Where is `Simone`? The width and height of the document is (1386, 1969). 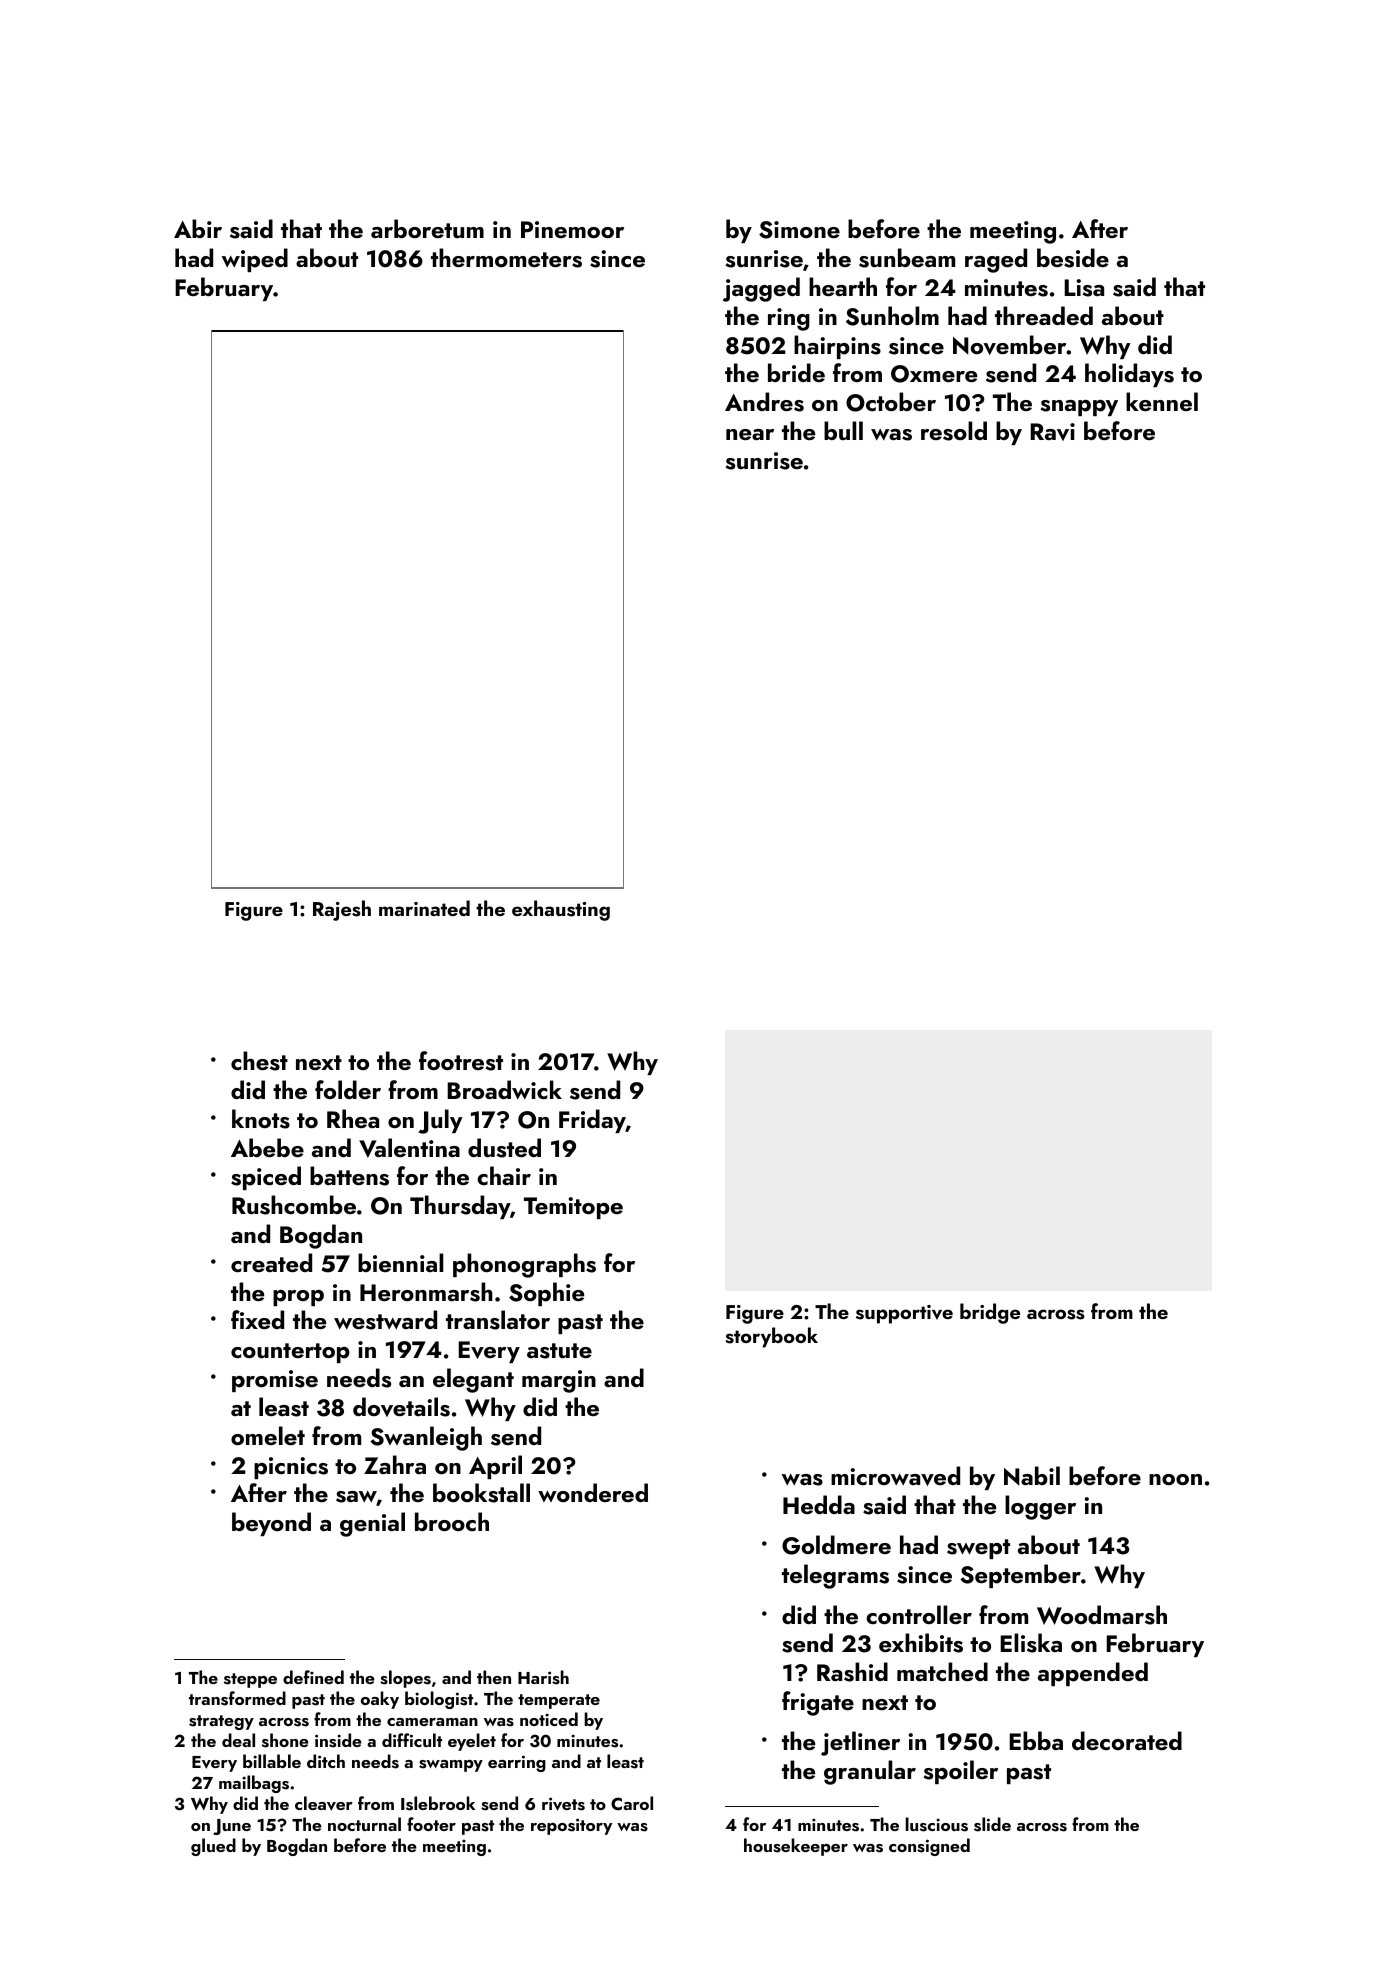 Simone is located at coordinates (799, 230).
